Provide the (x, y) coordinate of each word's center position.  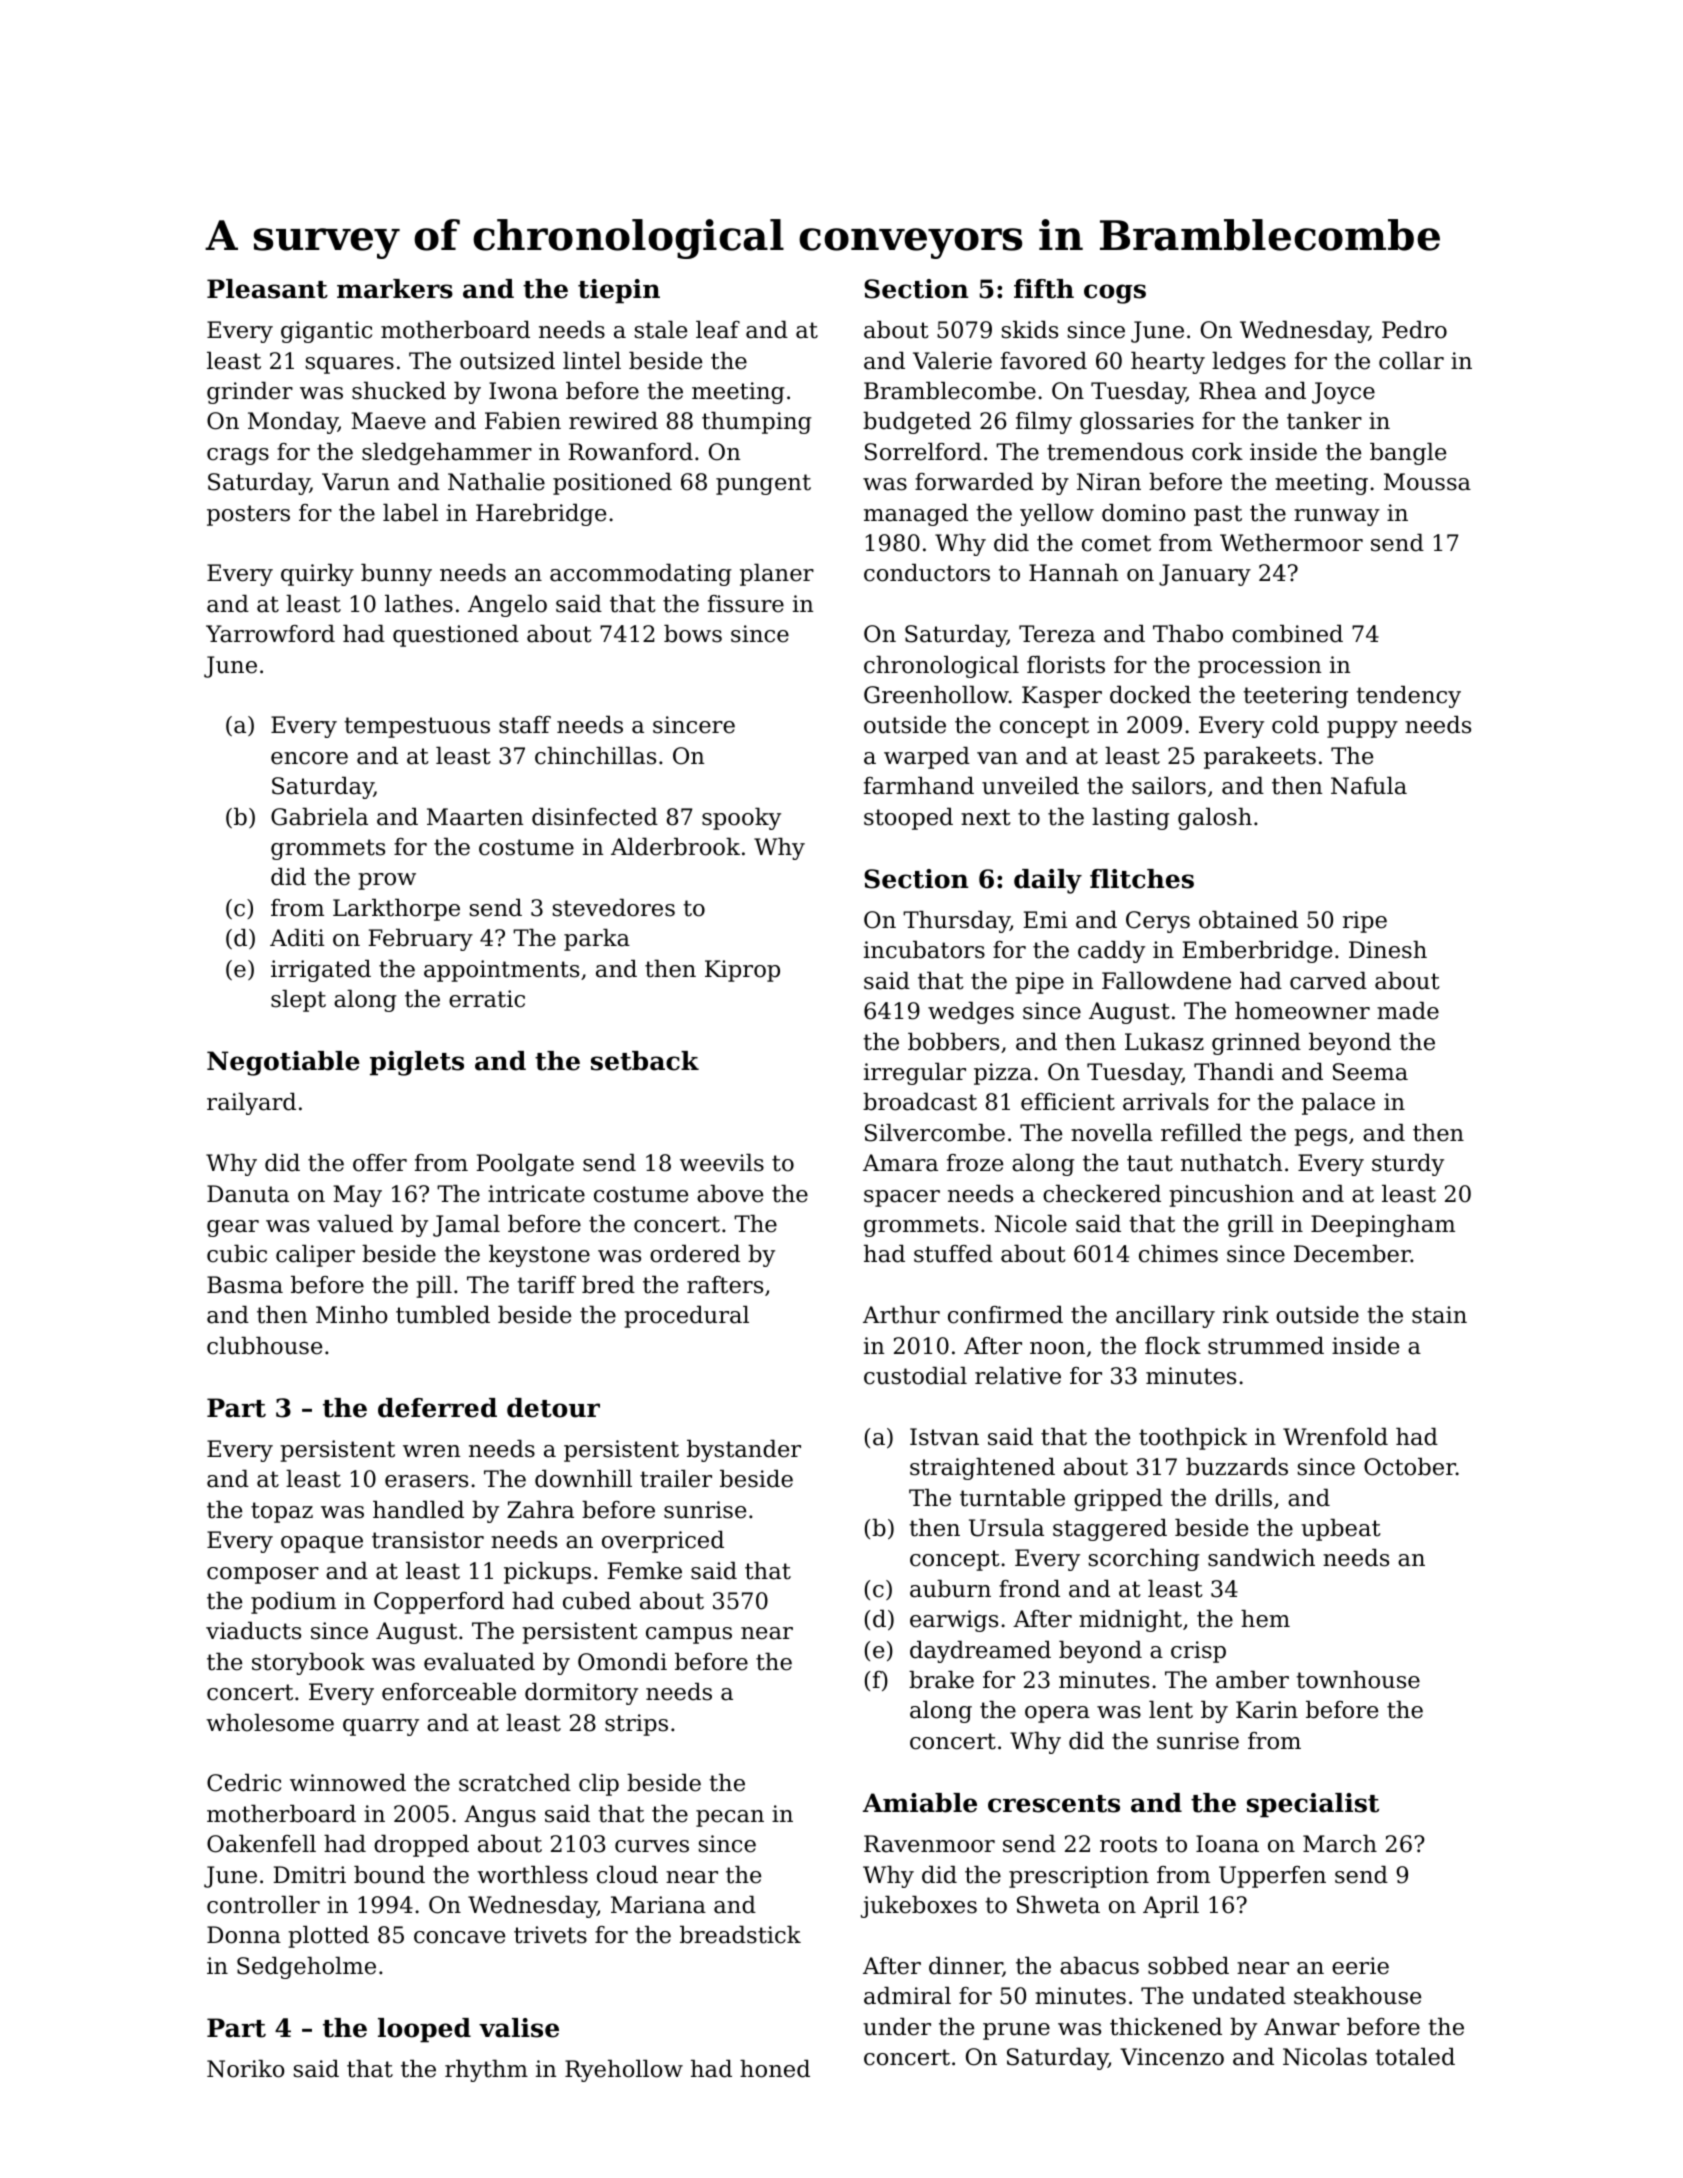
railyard (251, 1104)
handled (418, 1510)
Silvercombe (935, 1133)
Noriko (245, 2069)
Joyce (1343, 393)
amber (1252, 1680)
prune (1016, 2031)
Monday (293, 423)
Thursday (956, 922)
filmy (1044, 423)
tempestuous (417, 727)
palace (1338, 1104)
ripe (1365, 922)
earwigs (954, 1621)
